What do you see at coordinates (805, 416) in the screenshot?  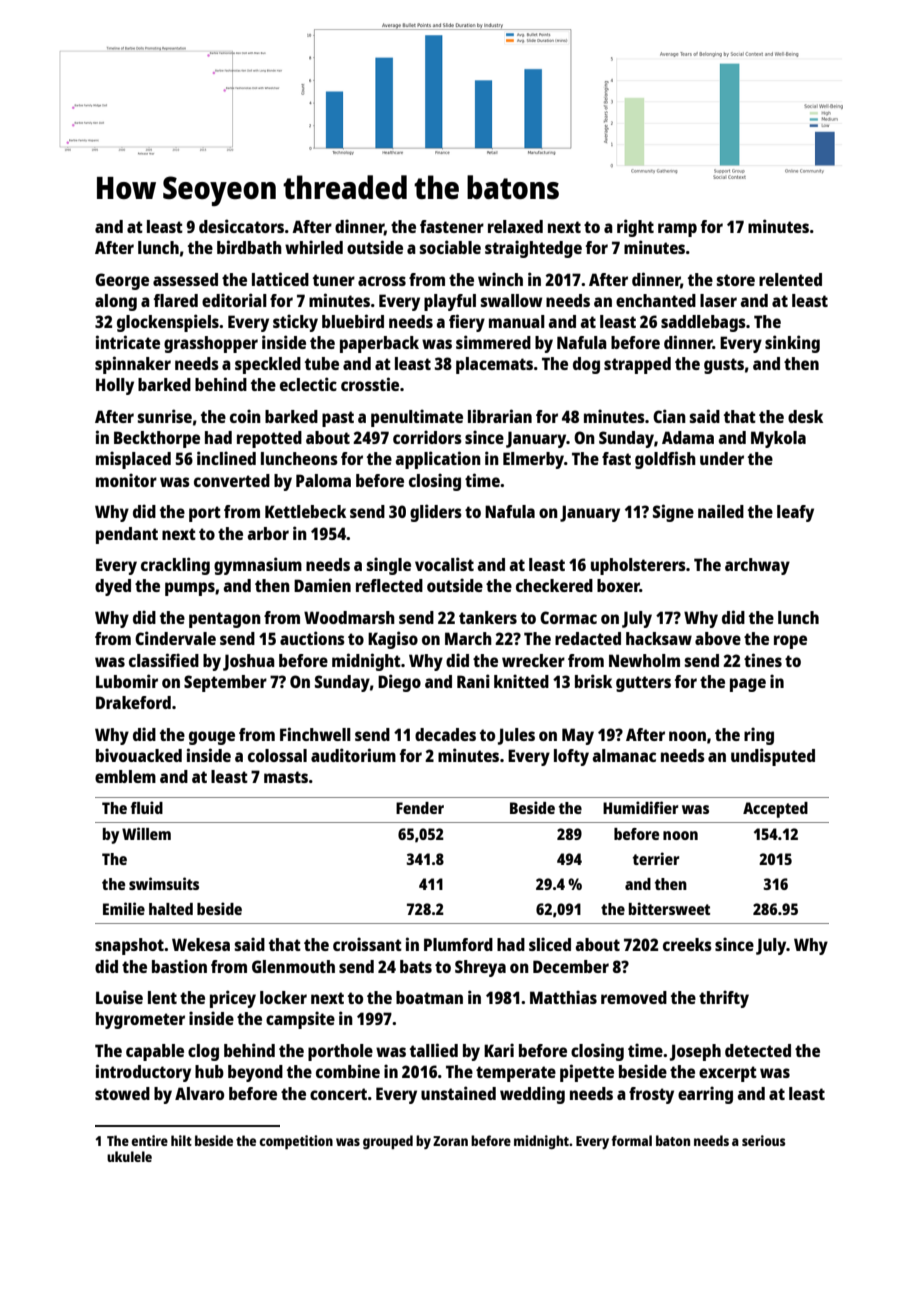 I see `desk` at bounding box center [805, 416].
